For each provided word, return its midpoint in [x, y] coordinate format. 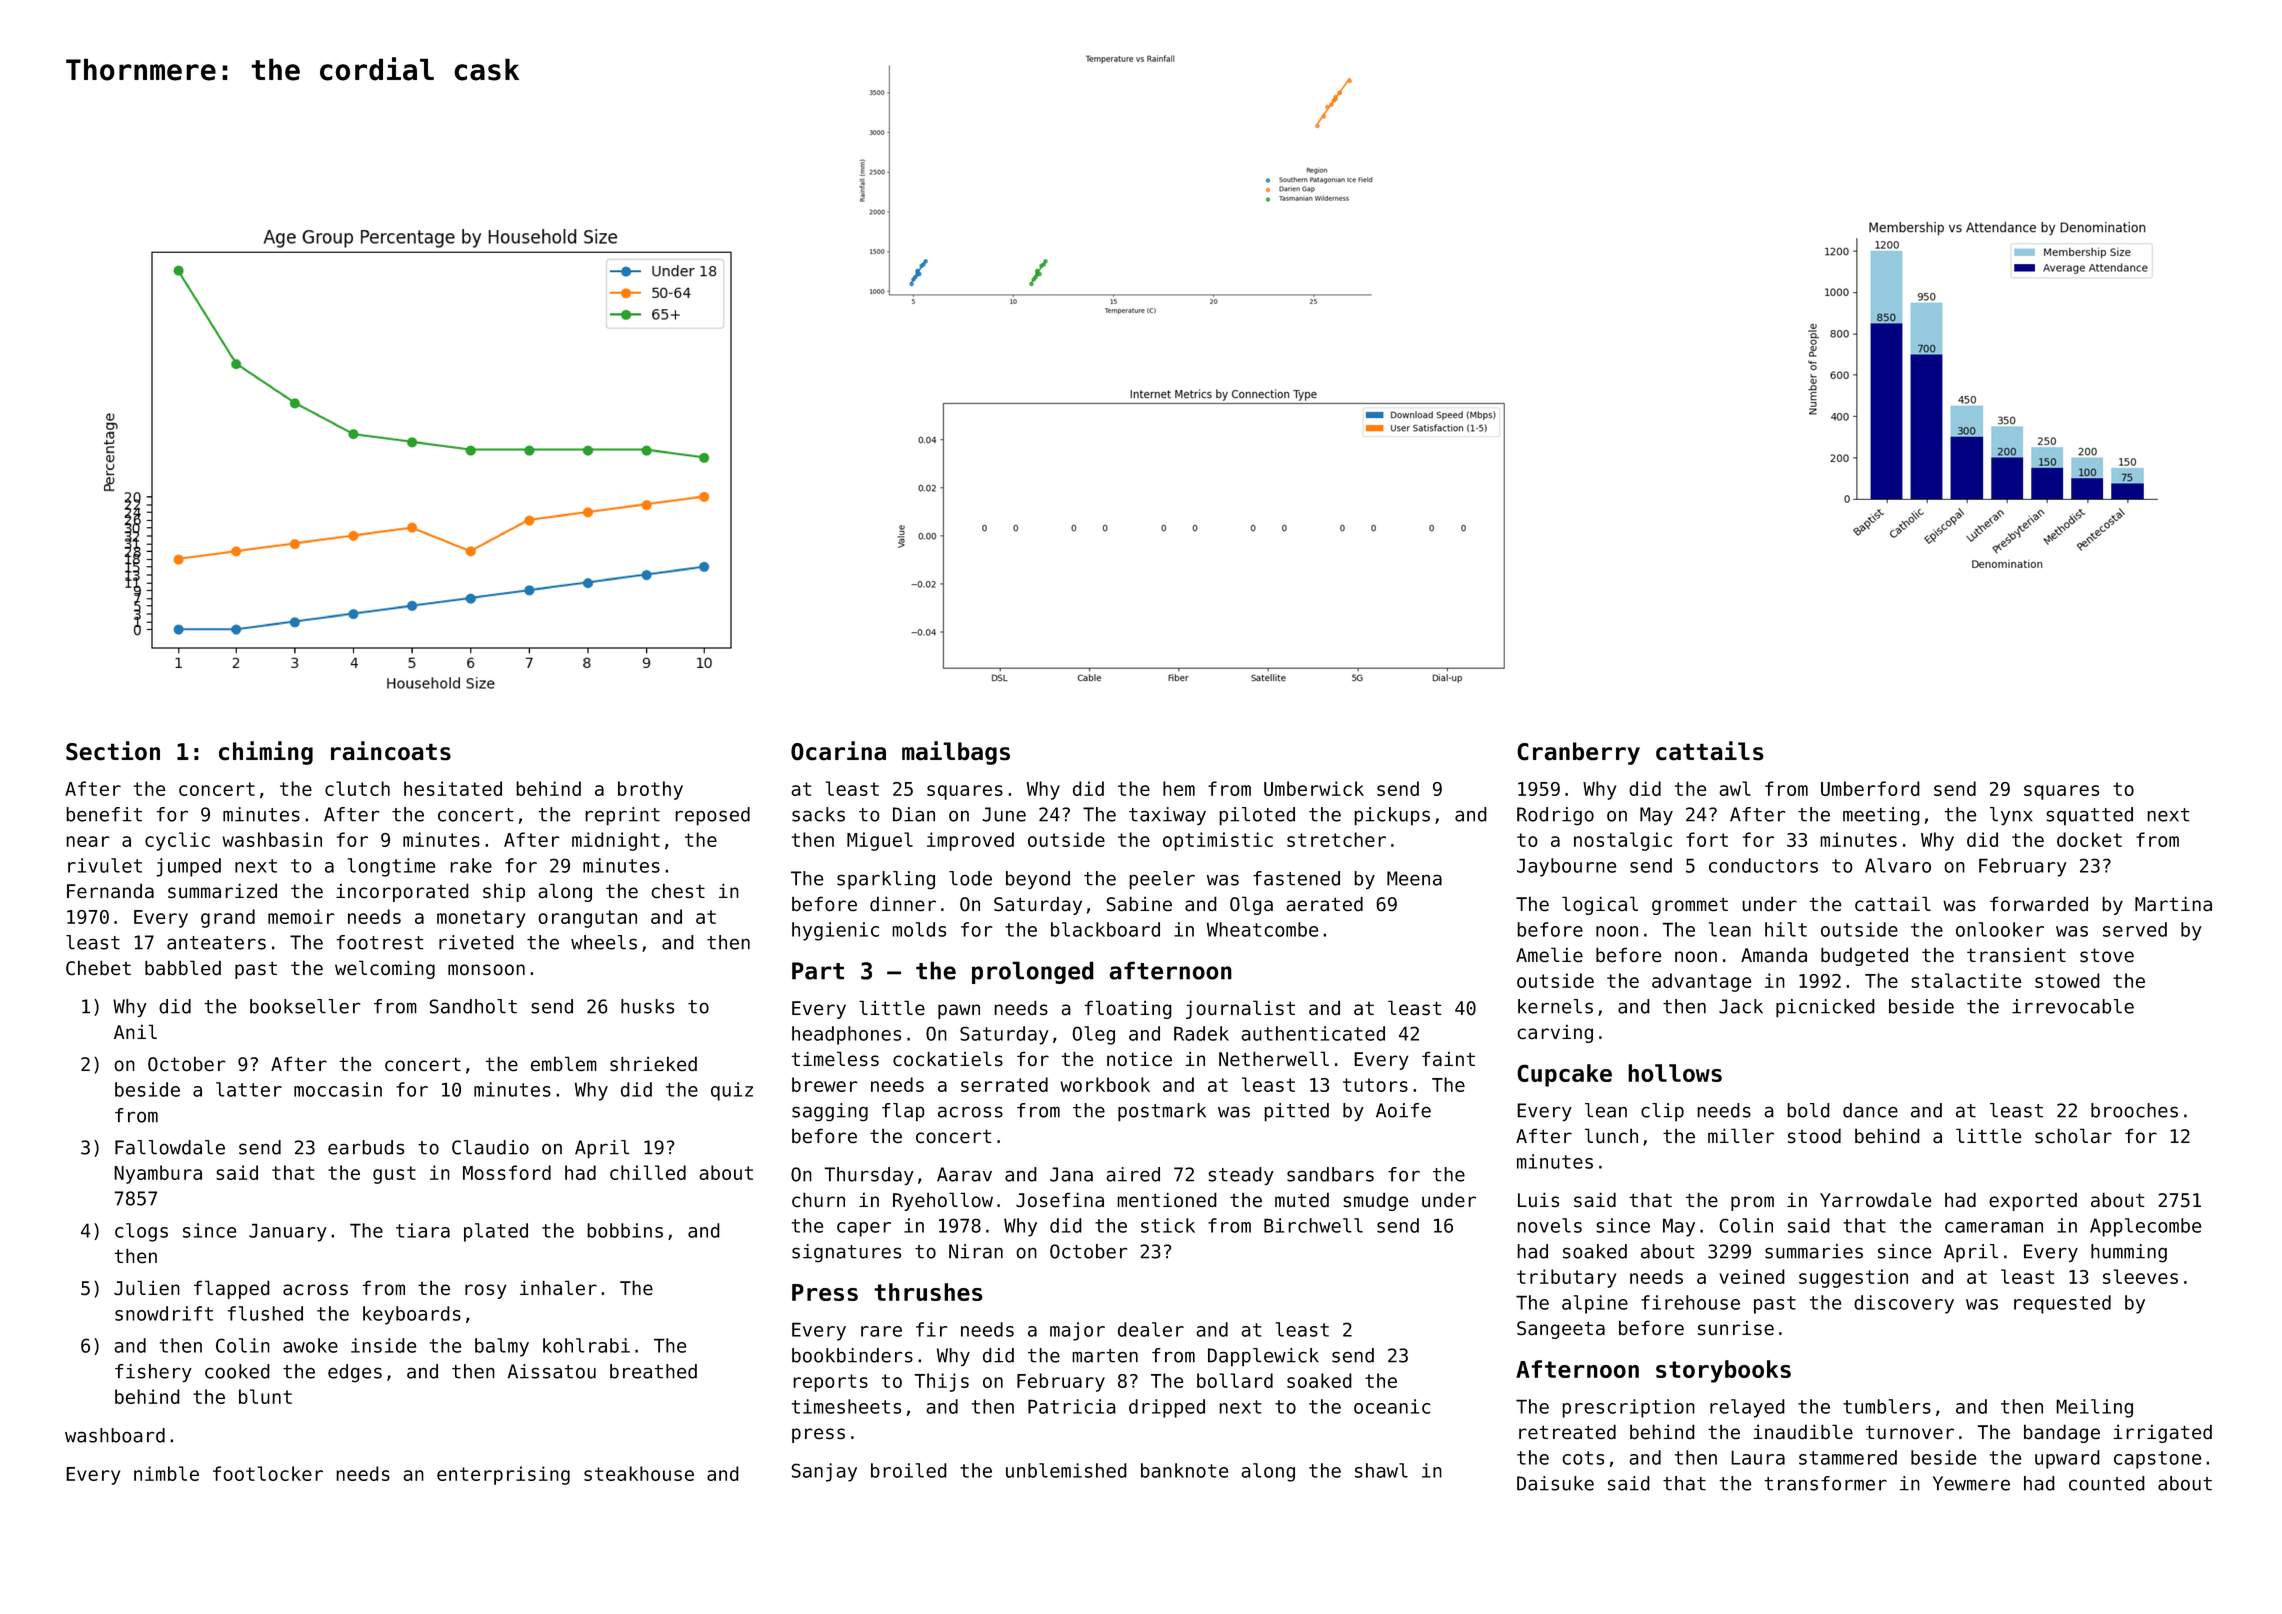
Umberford [1870, 788]
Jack [1741, 1006]
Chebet [98, 967]
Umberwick [1314, 788]
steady [1241, 1176]
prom [1752, 1203]
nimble [166, 1473]
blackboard [1105, 929]
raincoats [391, 751]
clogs [141, 1232]
